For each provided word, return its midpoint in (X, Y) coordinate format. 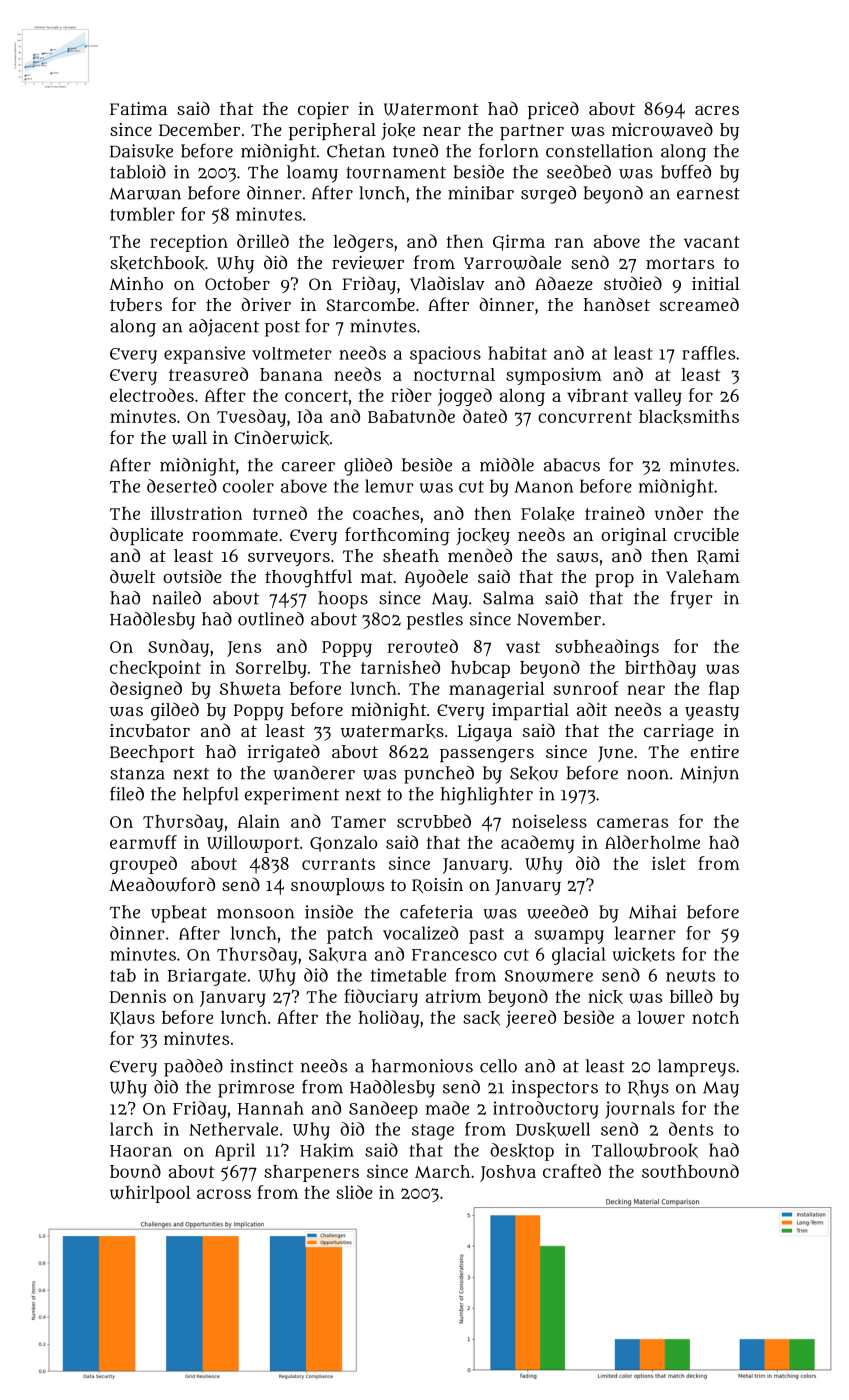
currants (338, 864)
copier (323, 110)
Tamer (358, 822)
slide (354, 1192)
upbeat (179, 914)
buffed (686, 171)
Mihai (653, 912)
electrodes (152, 395)
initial (716, 283)
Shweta (250, 688)
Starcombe (370, 304)
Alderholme (652, 842)
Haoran (141, 1151)
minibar (481, 193)
